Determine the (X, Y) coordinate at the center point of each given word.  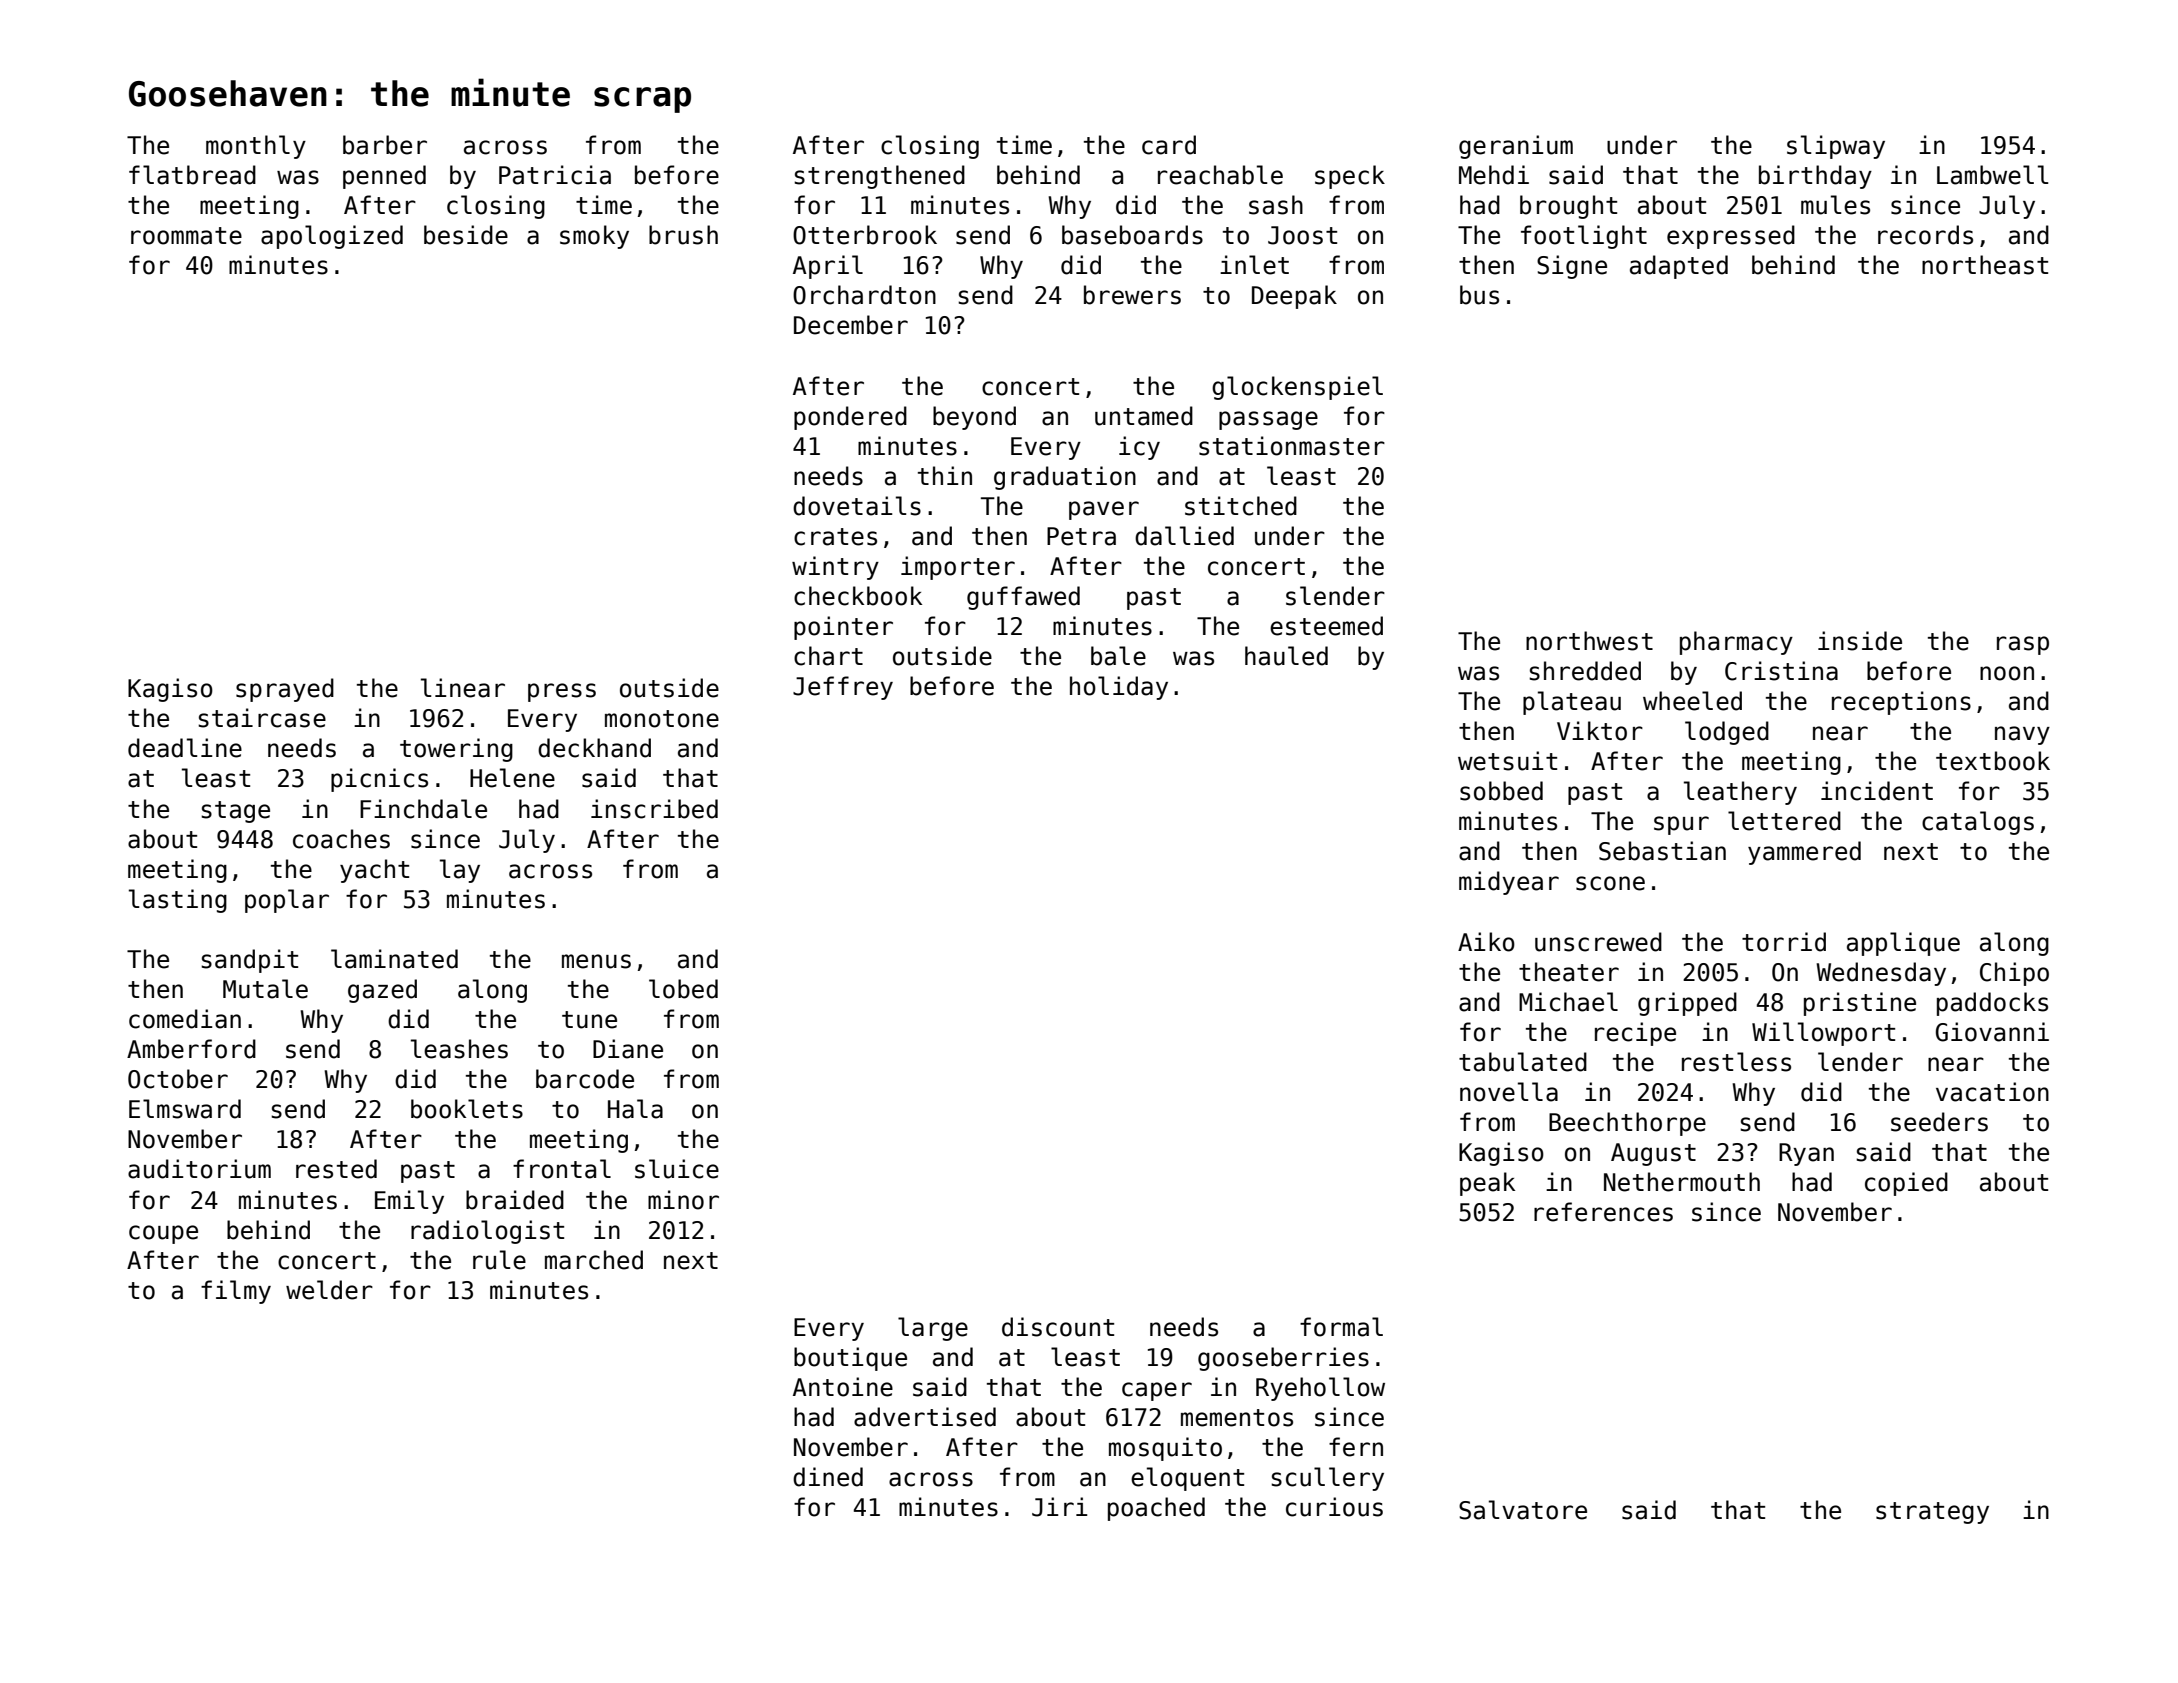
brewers (1132, 295)
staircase (262, 718)
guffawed (1023, 598)
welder (329, 1290)
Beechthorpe (1627, 1124)
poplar (287, 901)
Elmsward (185, 1109)
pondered (850, 418)
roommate (186, 236)
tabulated (1523, 1062)
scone (1610, 883)
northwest (1589, 641)
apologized (332, 237)
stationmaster (1292, 446)
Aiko (1486, 942)
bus (1479, 295)
